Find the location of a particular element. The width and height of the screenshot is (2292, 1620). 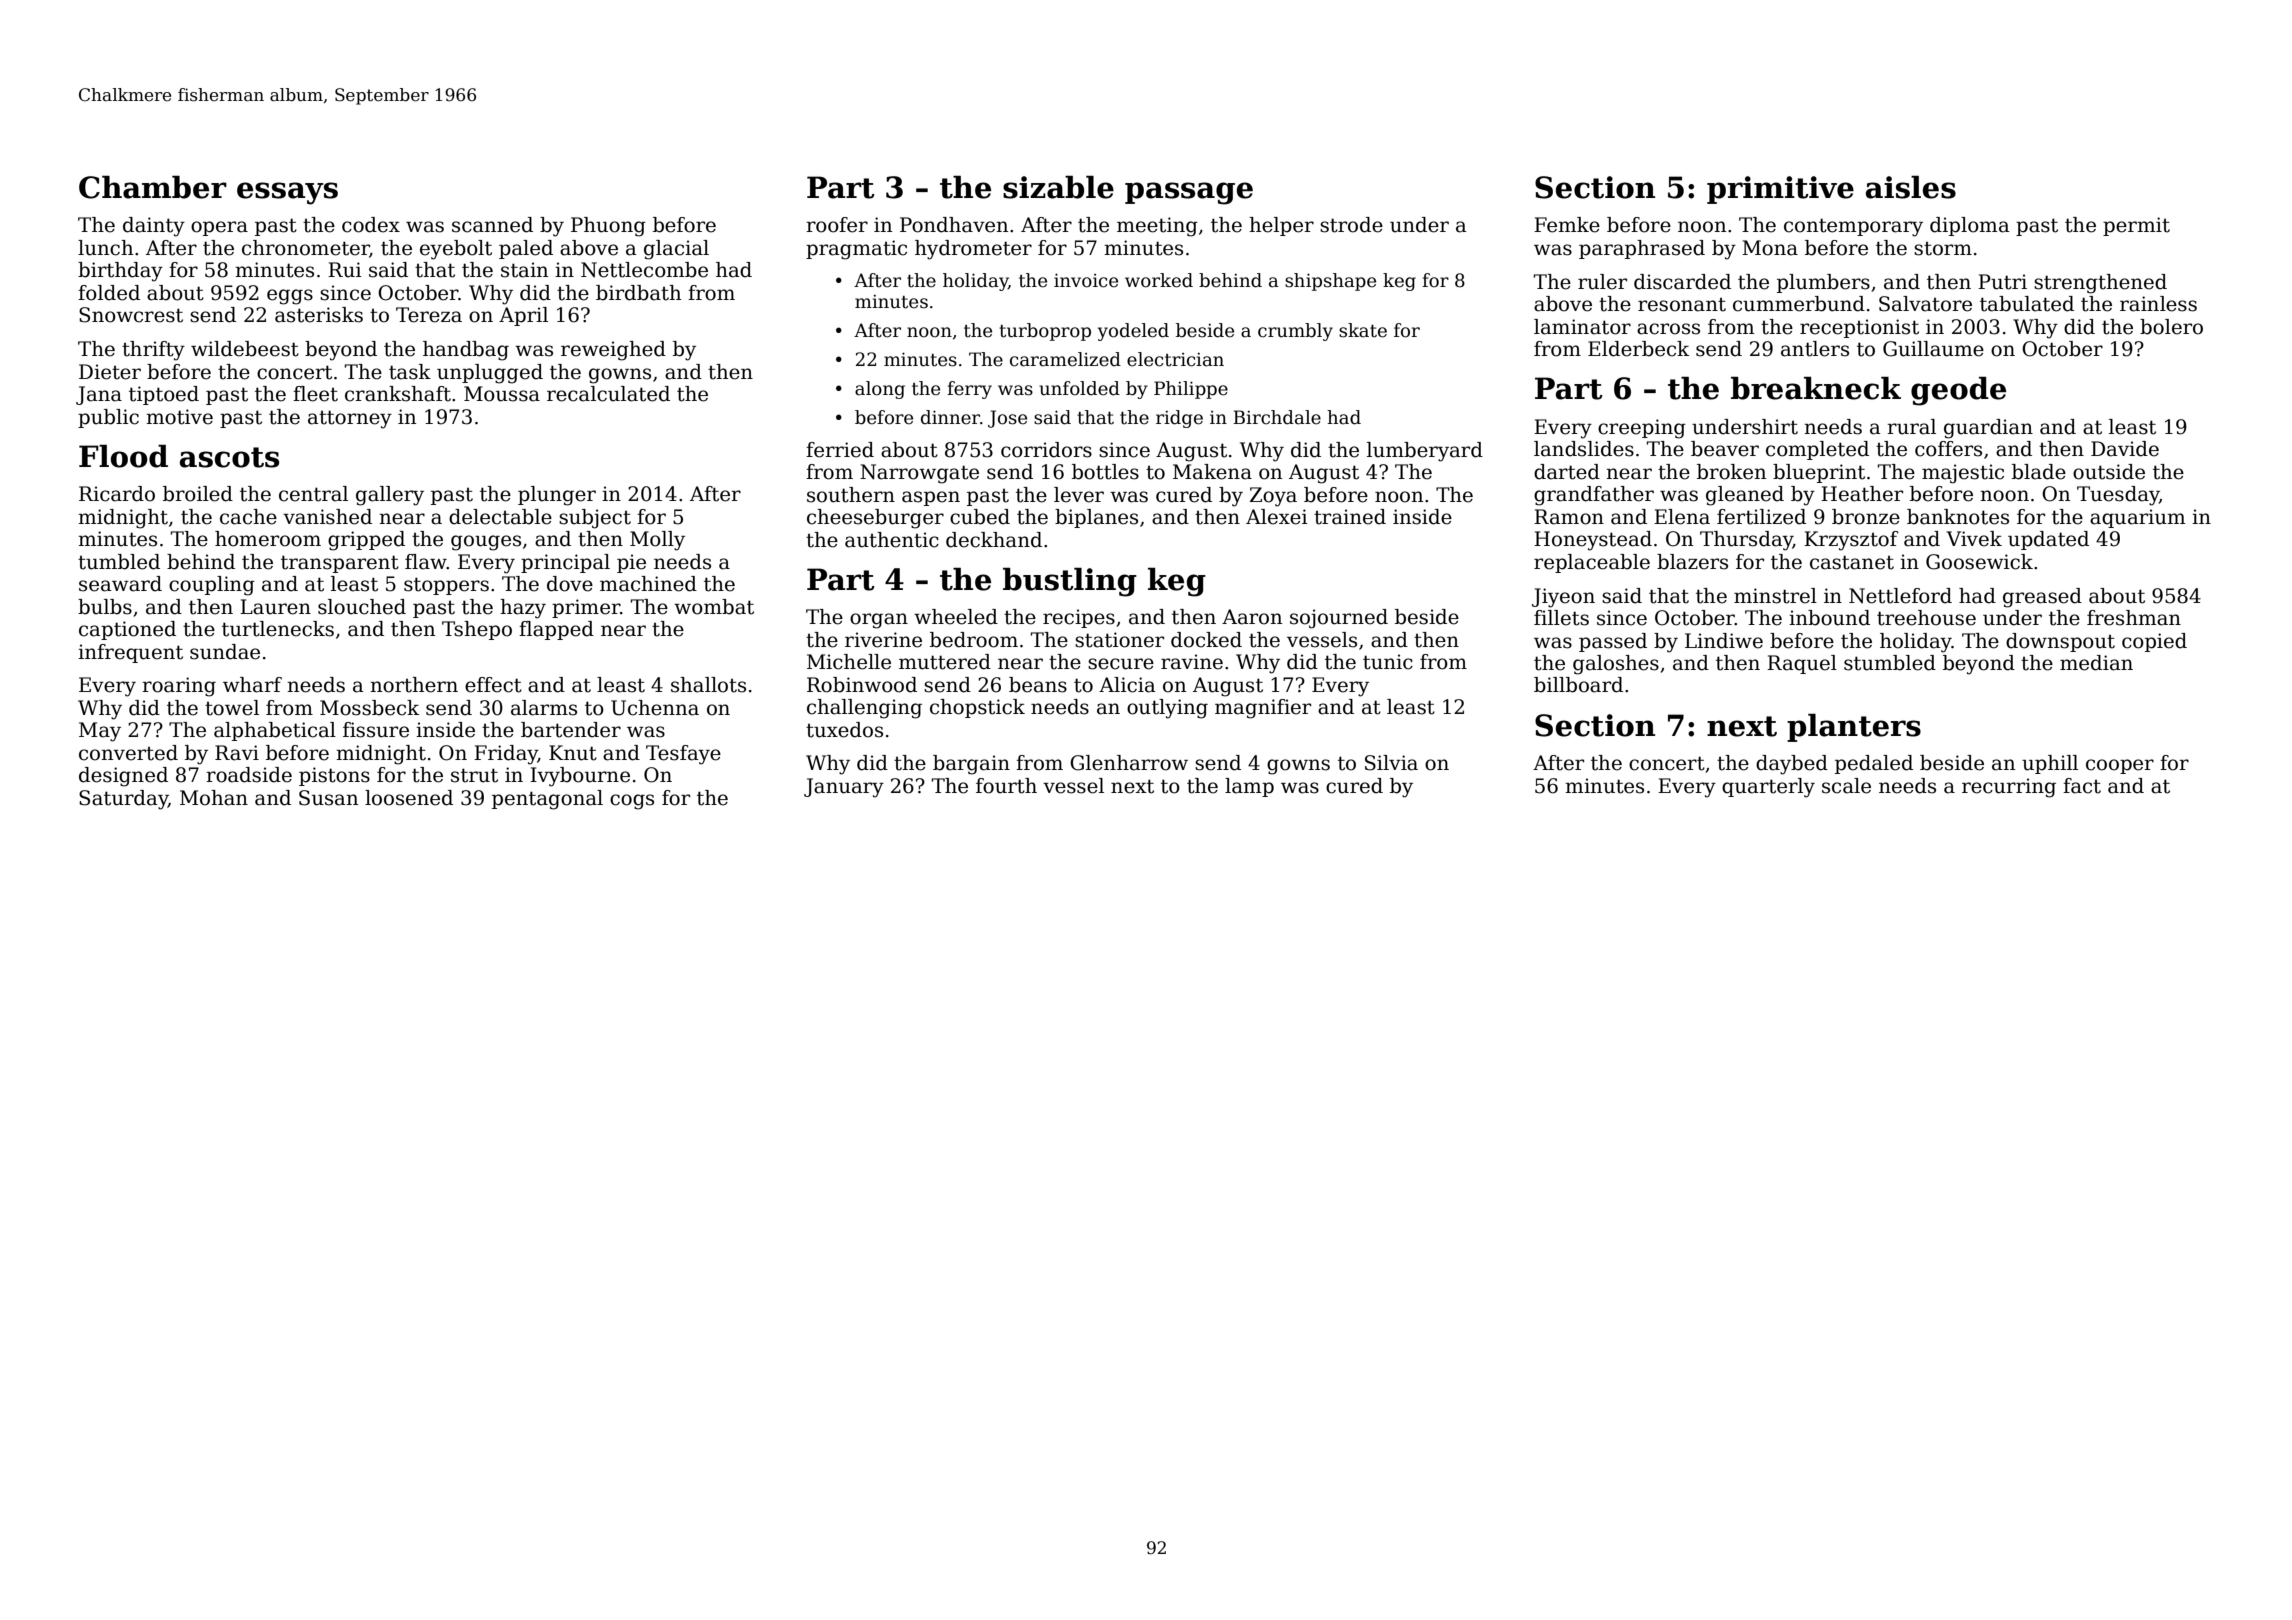

Chamber is located at coordinates (153, 187).
